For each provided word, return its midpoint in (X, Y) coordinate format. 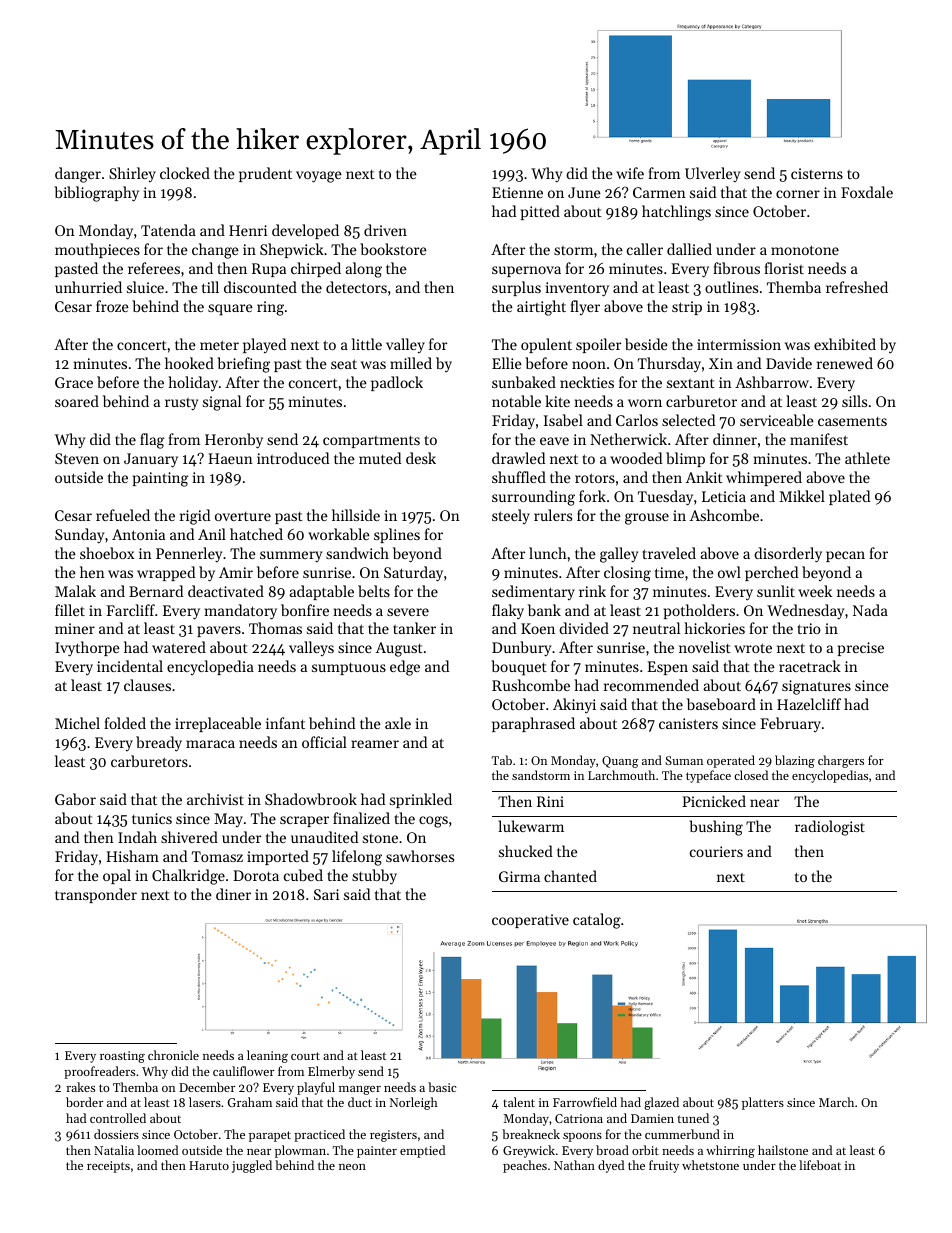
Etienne (517, 192)
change (215, 251)
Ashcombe (724, 515)
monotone (805, 250)
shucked (526, 851)
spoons (582, 1137)
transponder (96, 895)
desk (421, 458)
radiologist (830, 828)
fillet (70, 610)
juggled (252, 1166)
